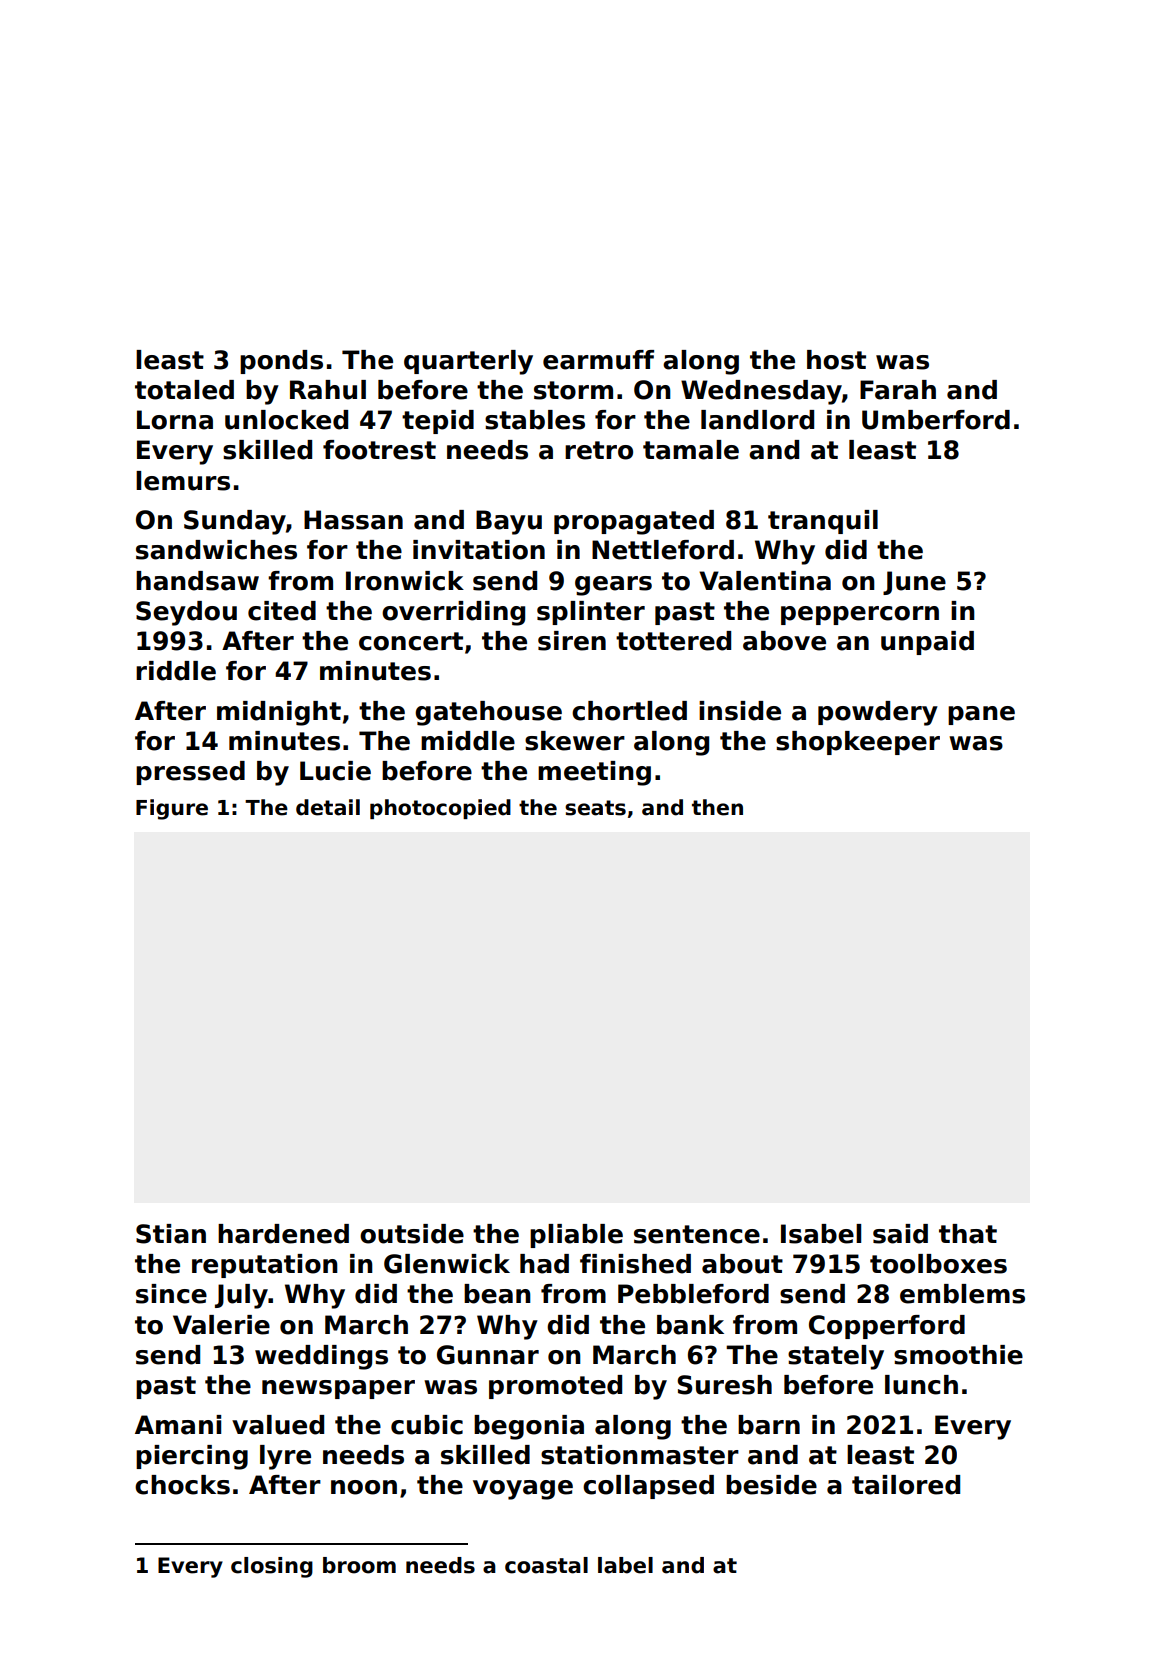 This screenshot has width=1165, height=1654. What do you see at coordinates (575, 741) in the screenshot?
I see `skewer` at bounding box center [575, 741].
